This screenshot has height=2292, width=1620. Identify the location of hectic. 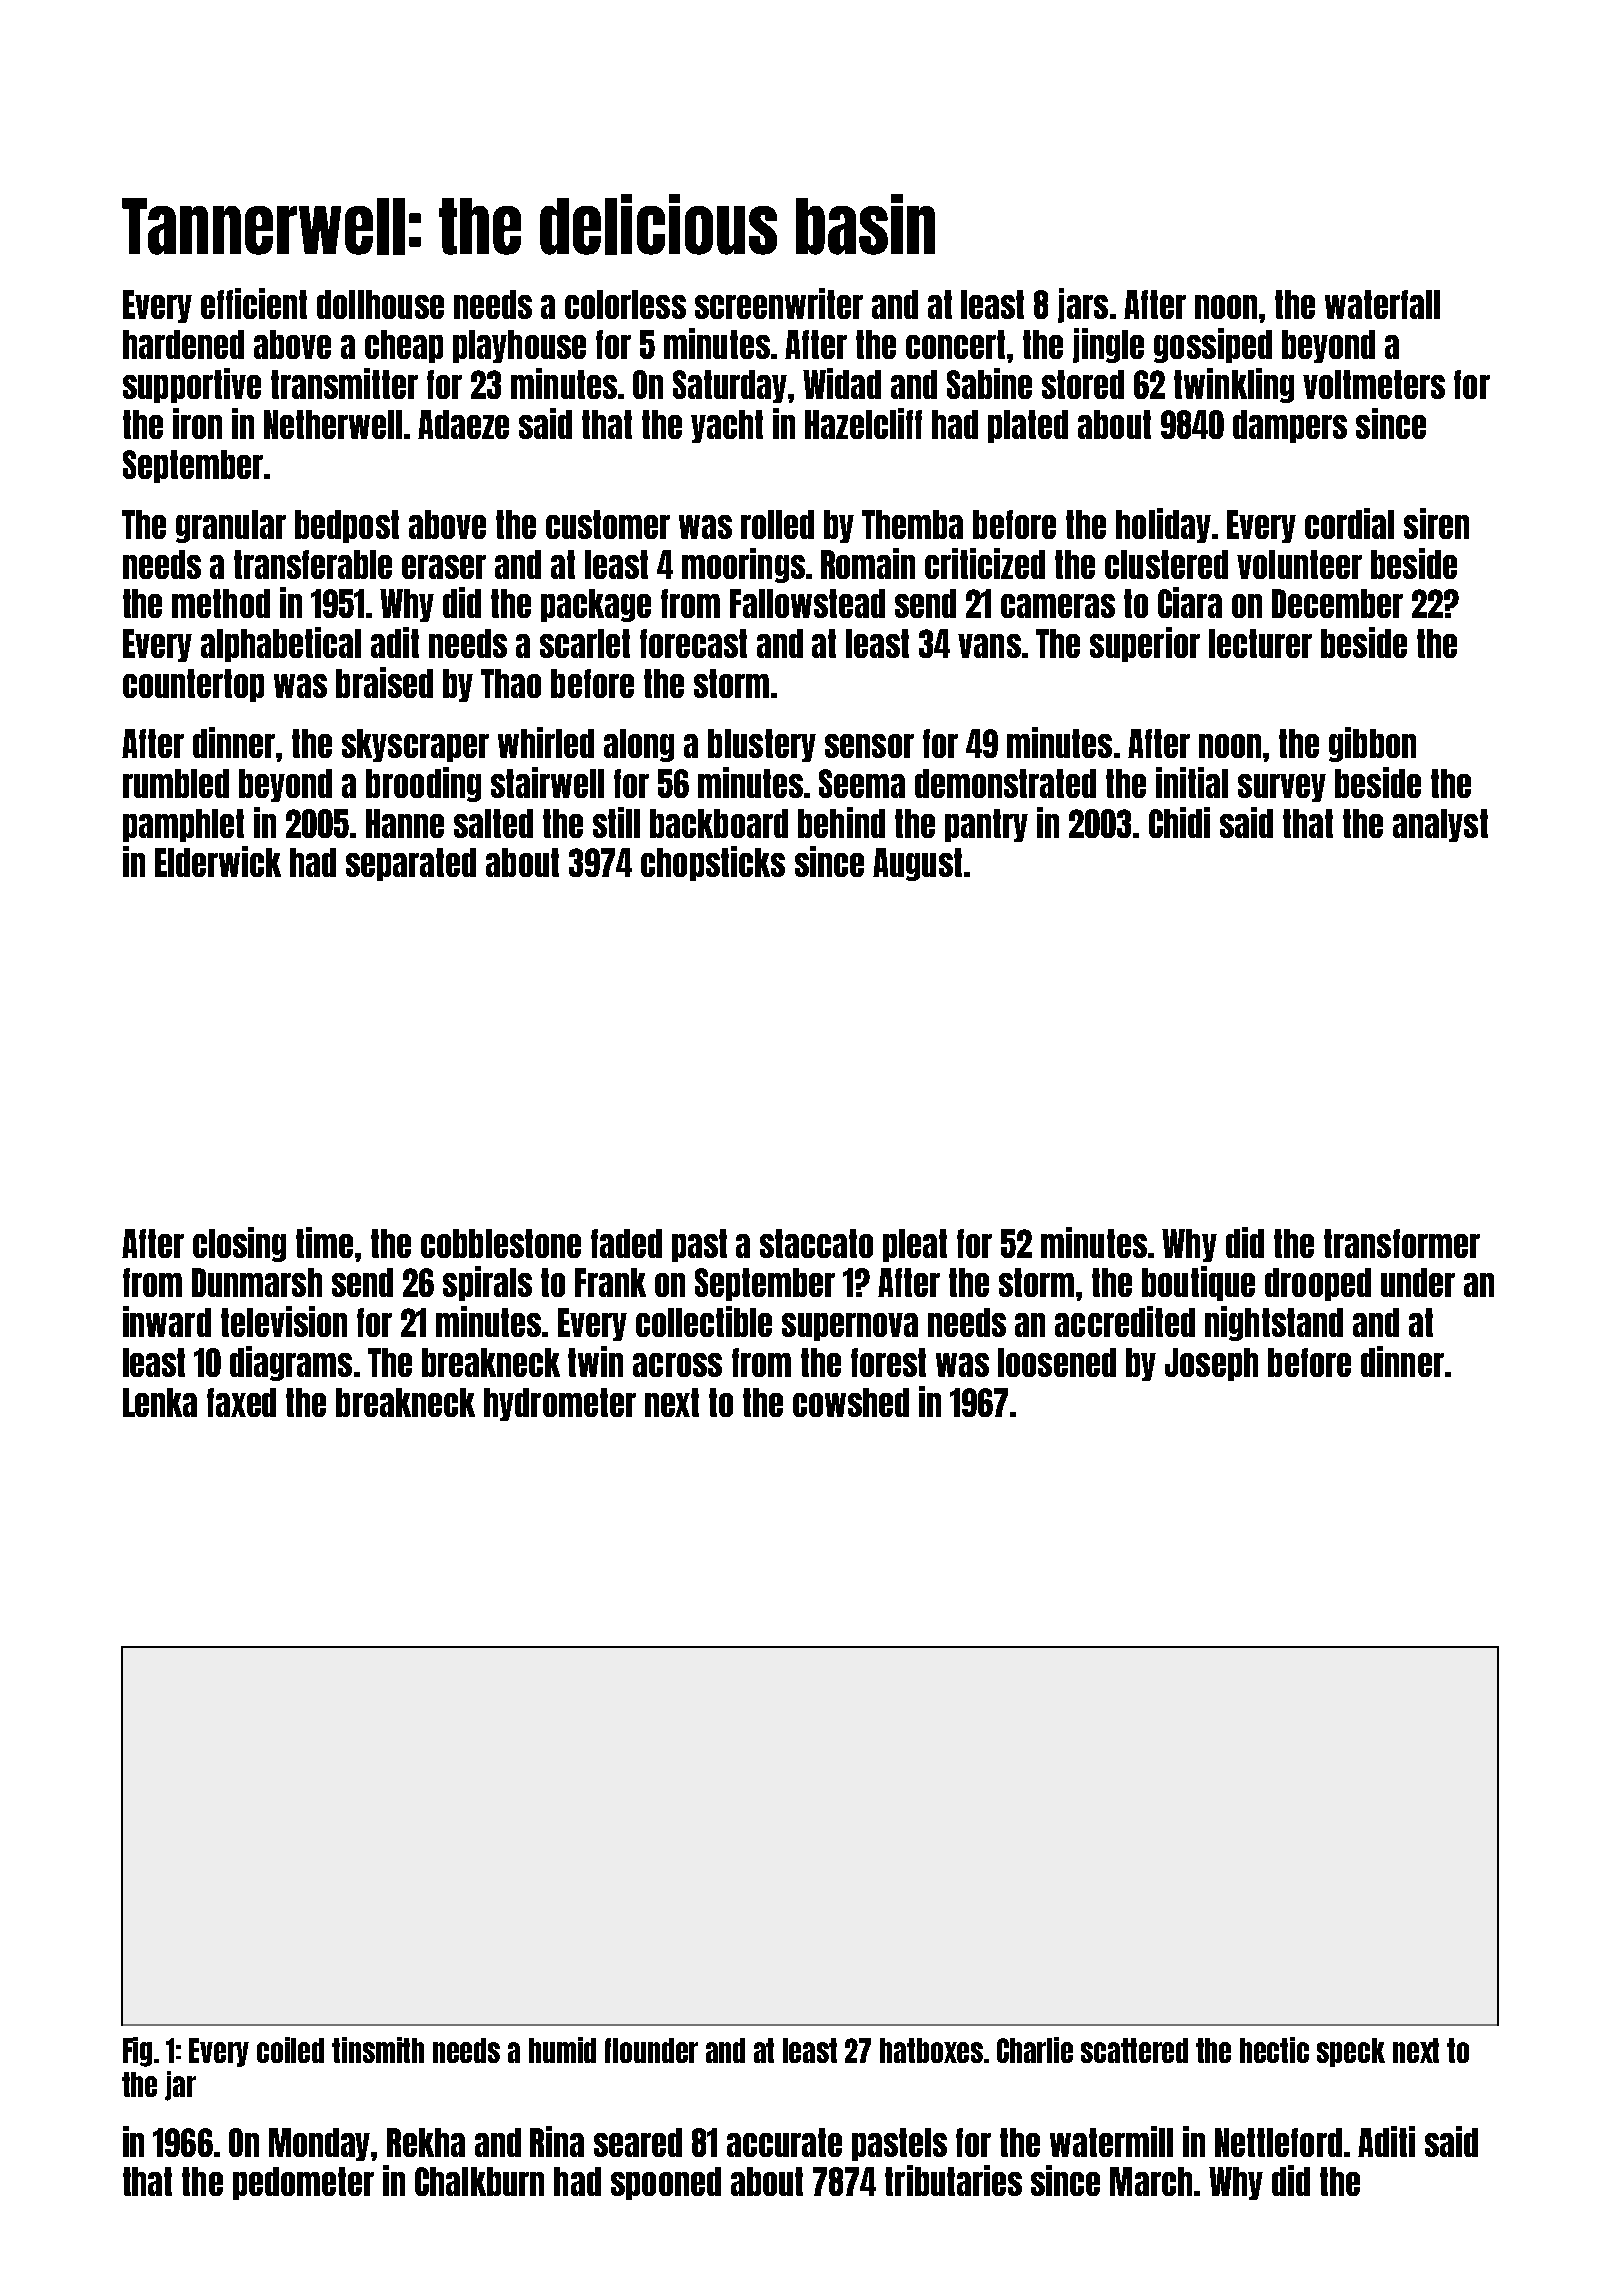
(1274, 2050).
